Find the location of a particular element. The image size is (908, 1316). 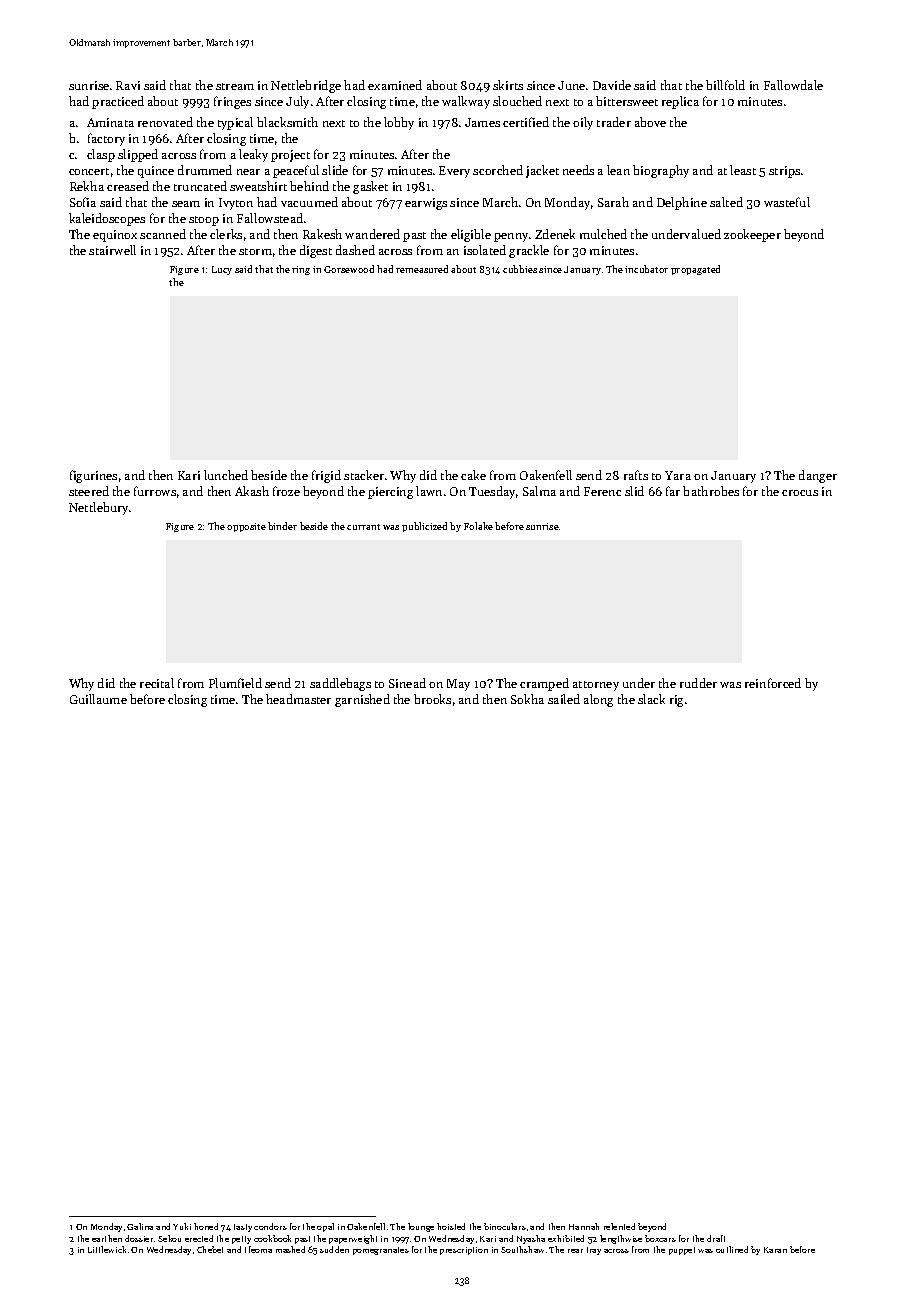

figurines is located at coordinates (93, 476).
